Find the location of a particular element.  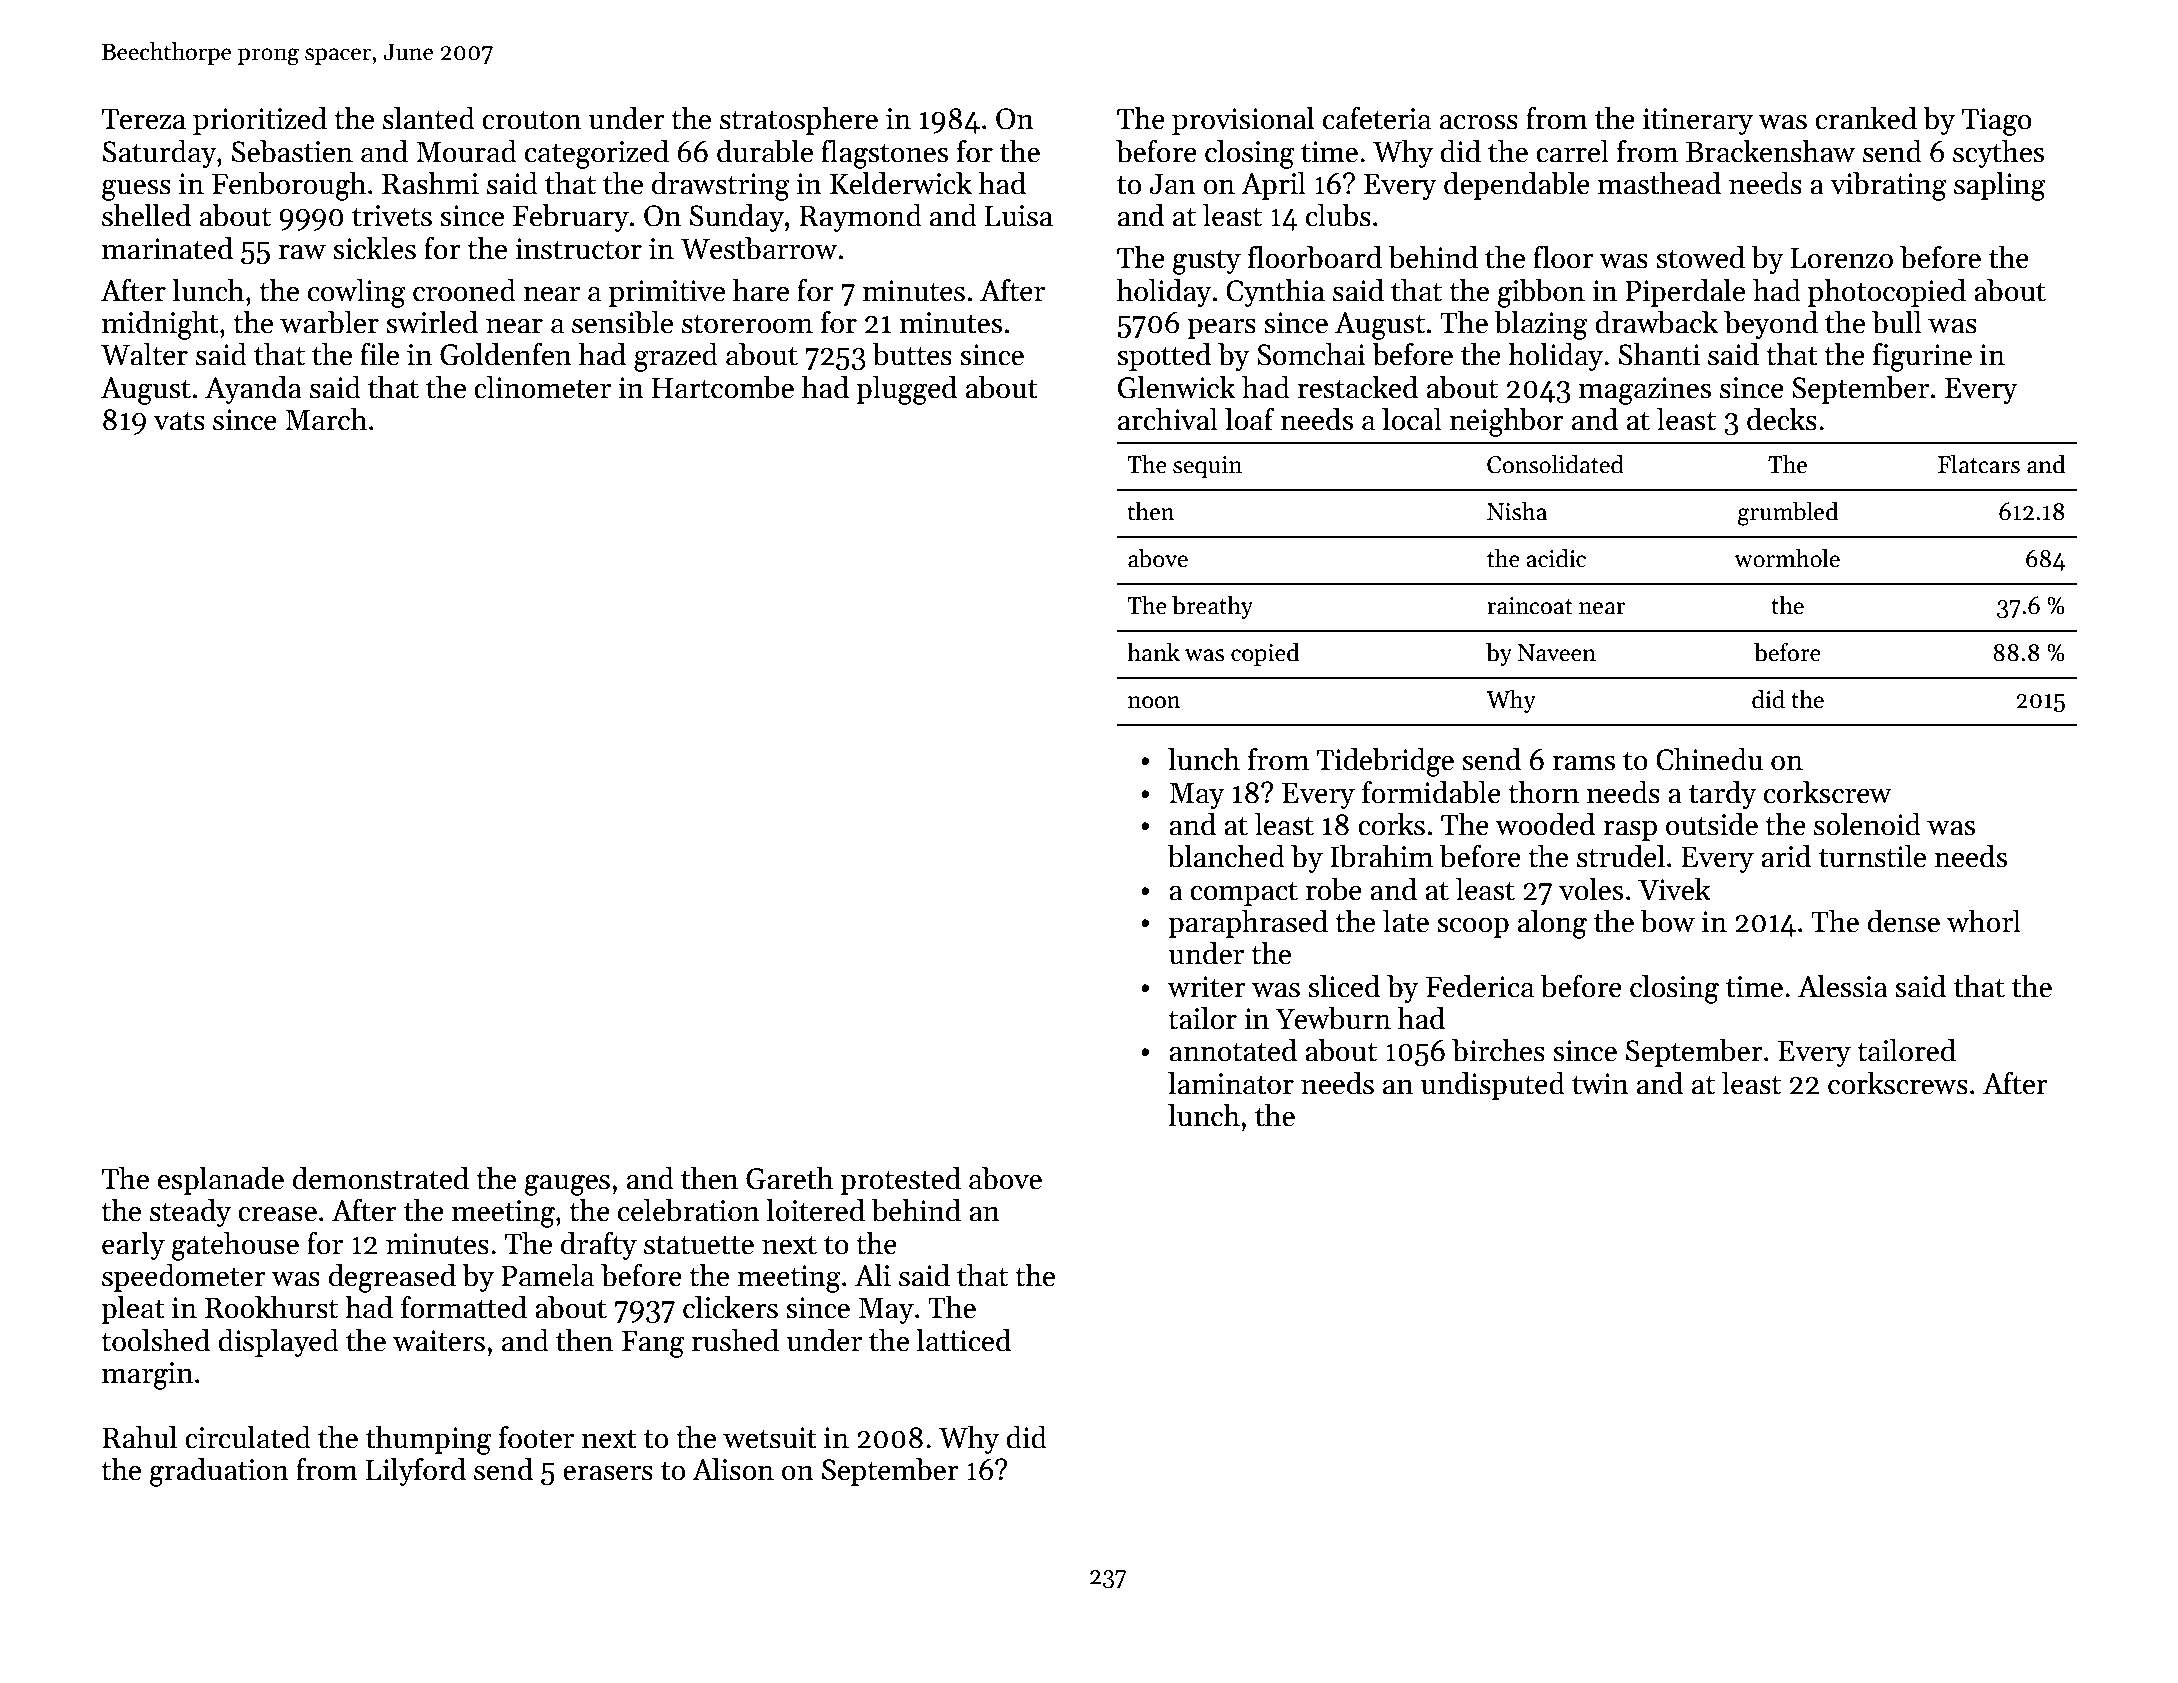

Chinedu is located at coordinates (1709, 759).
